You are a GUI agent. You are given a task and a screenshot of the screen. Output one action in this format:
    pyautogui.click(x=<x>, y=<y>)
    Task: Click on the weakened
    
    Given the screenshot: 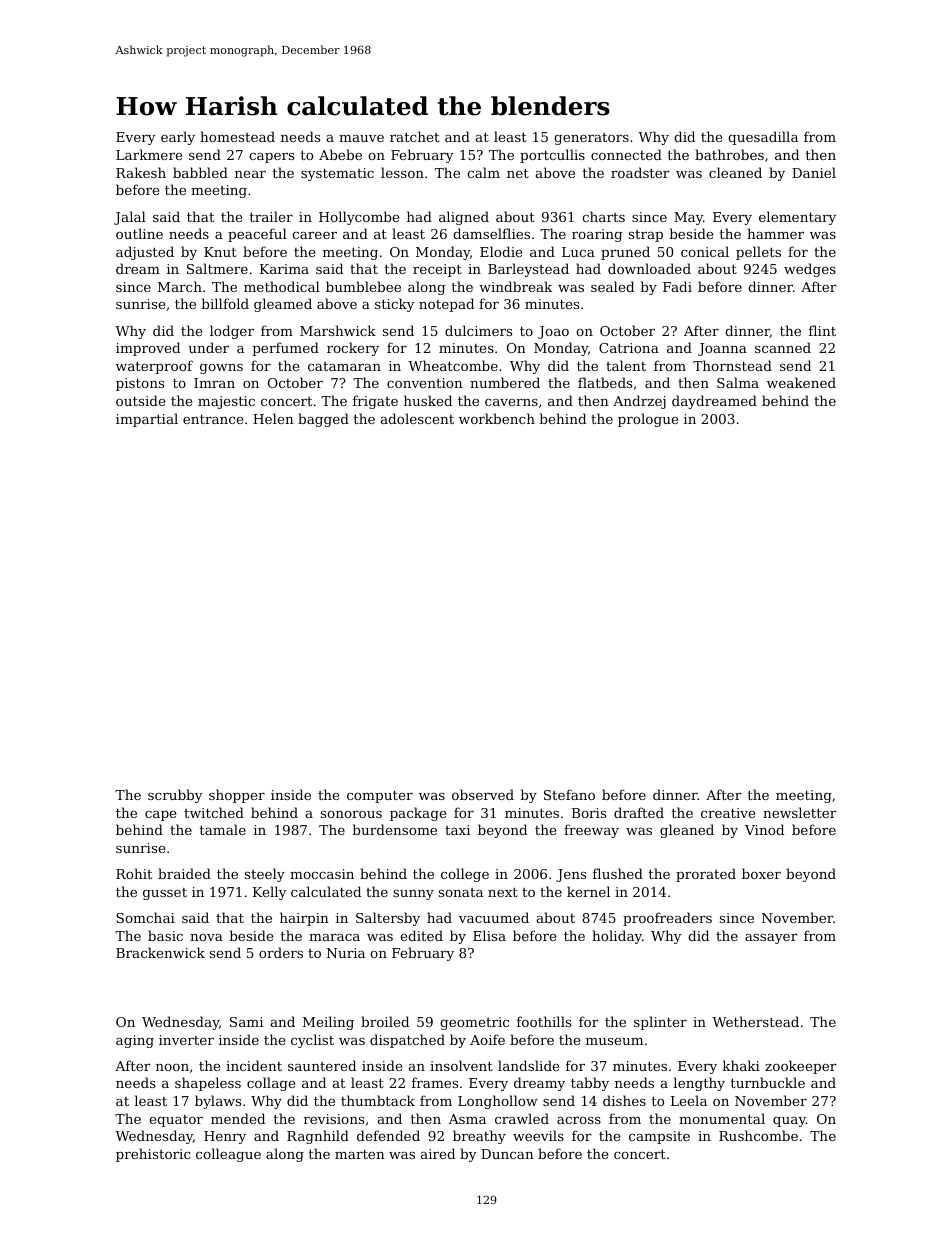 What is the action you would take?
    pyautogui.click(x=801, y=382)
